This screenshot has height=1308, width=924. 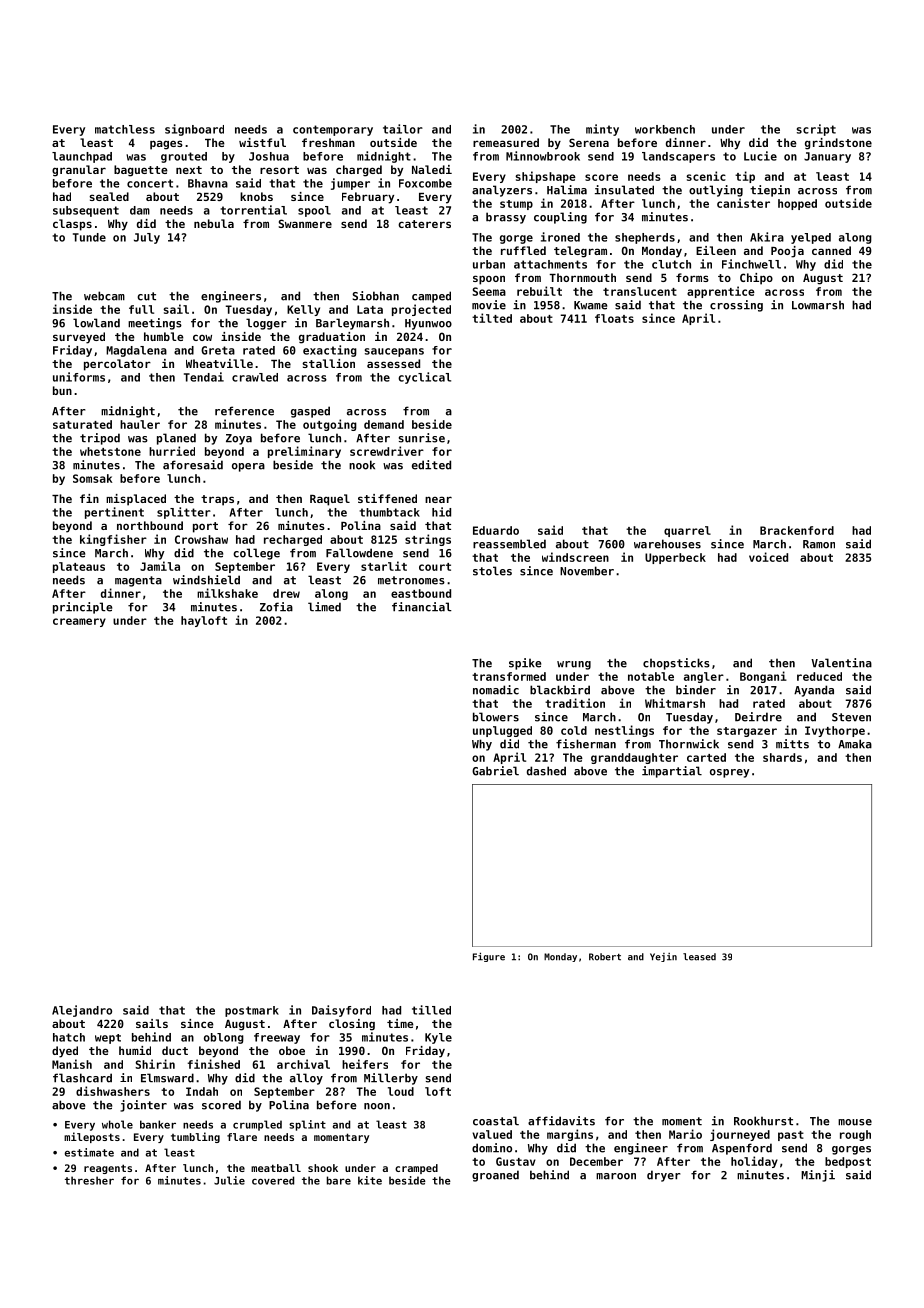 What do you see at coordinates (194, 130) in the screenshot?
I see `signboard` at bounding box center [194, 130].
